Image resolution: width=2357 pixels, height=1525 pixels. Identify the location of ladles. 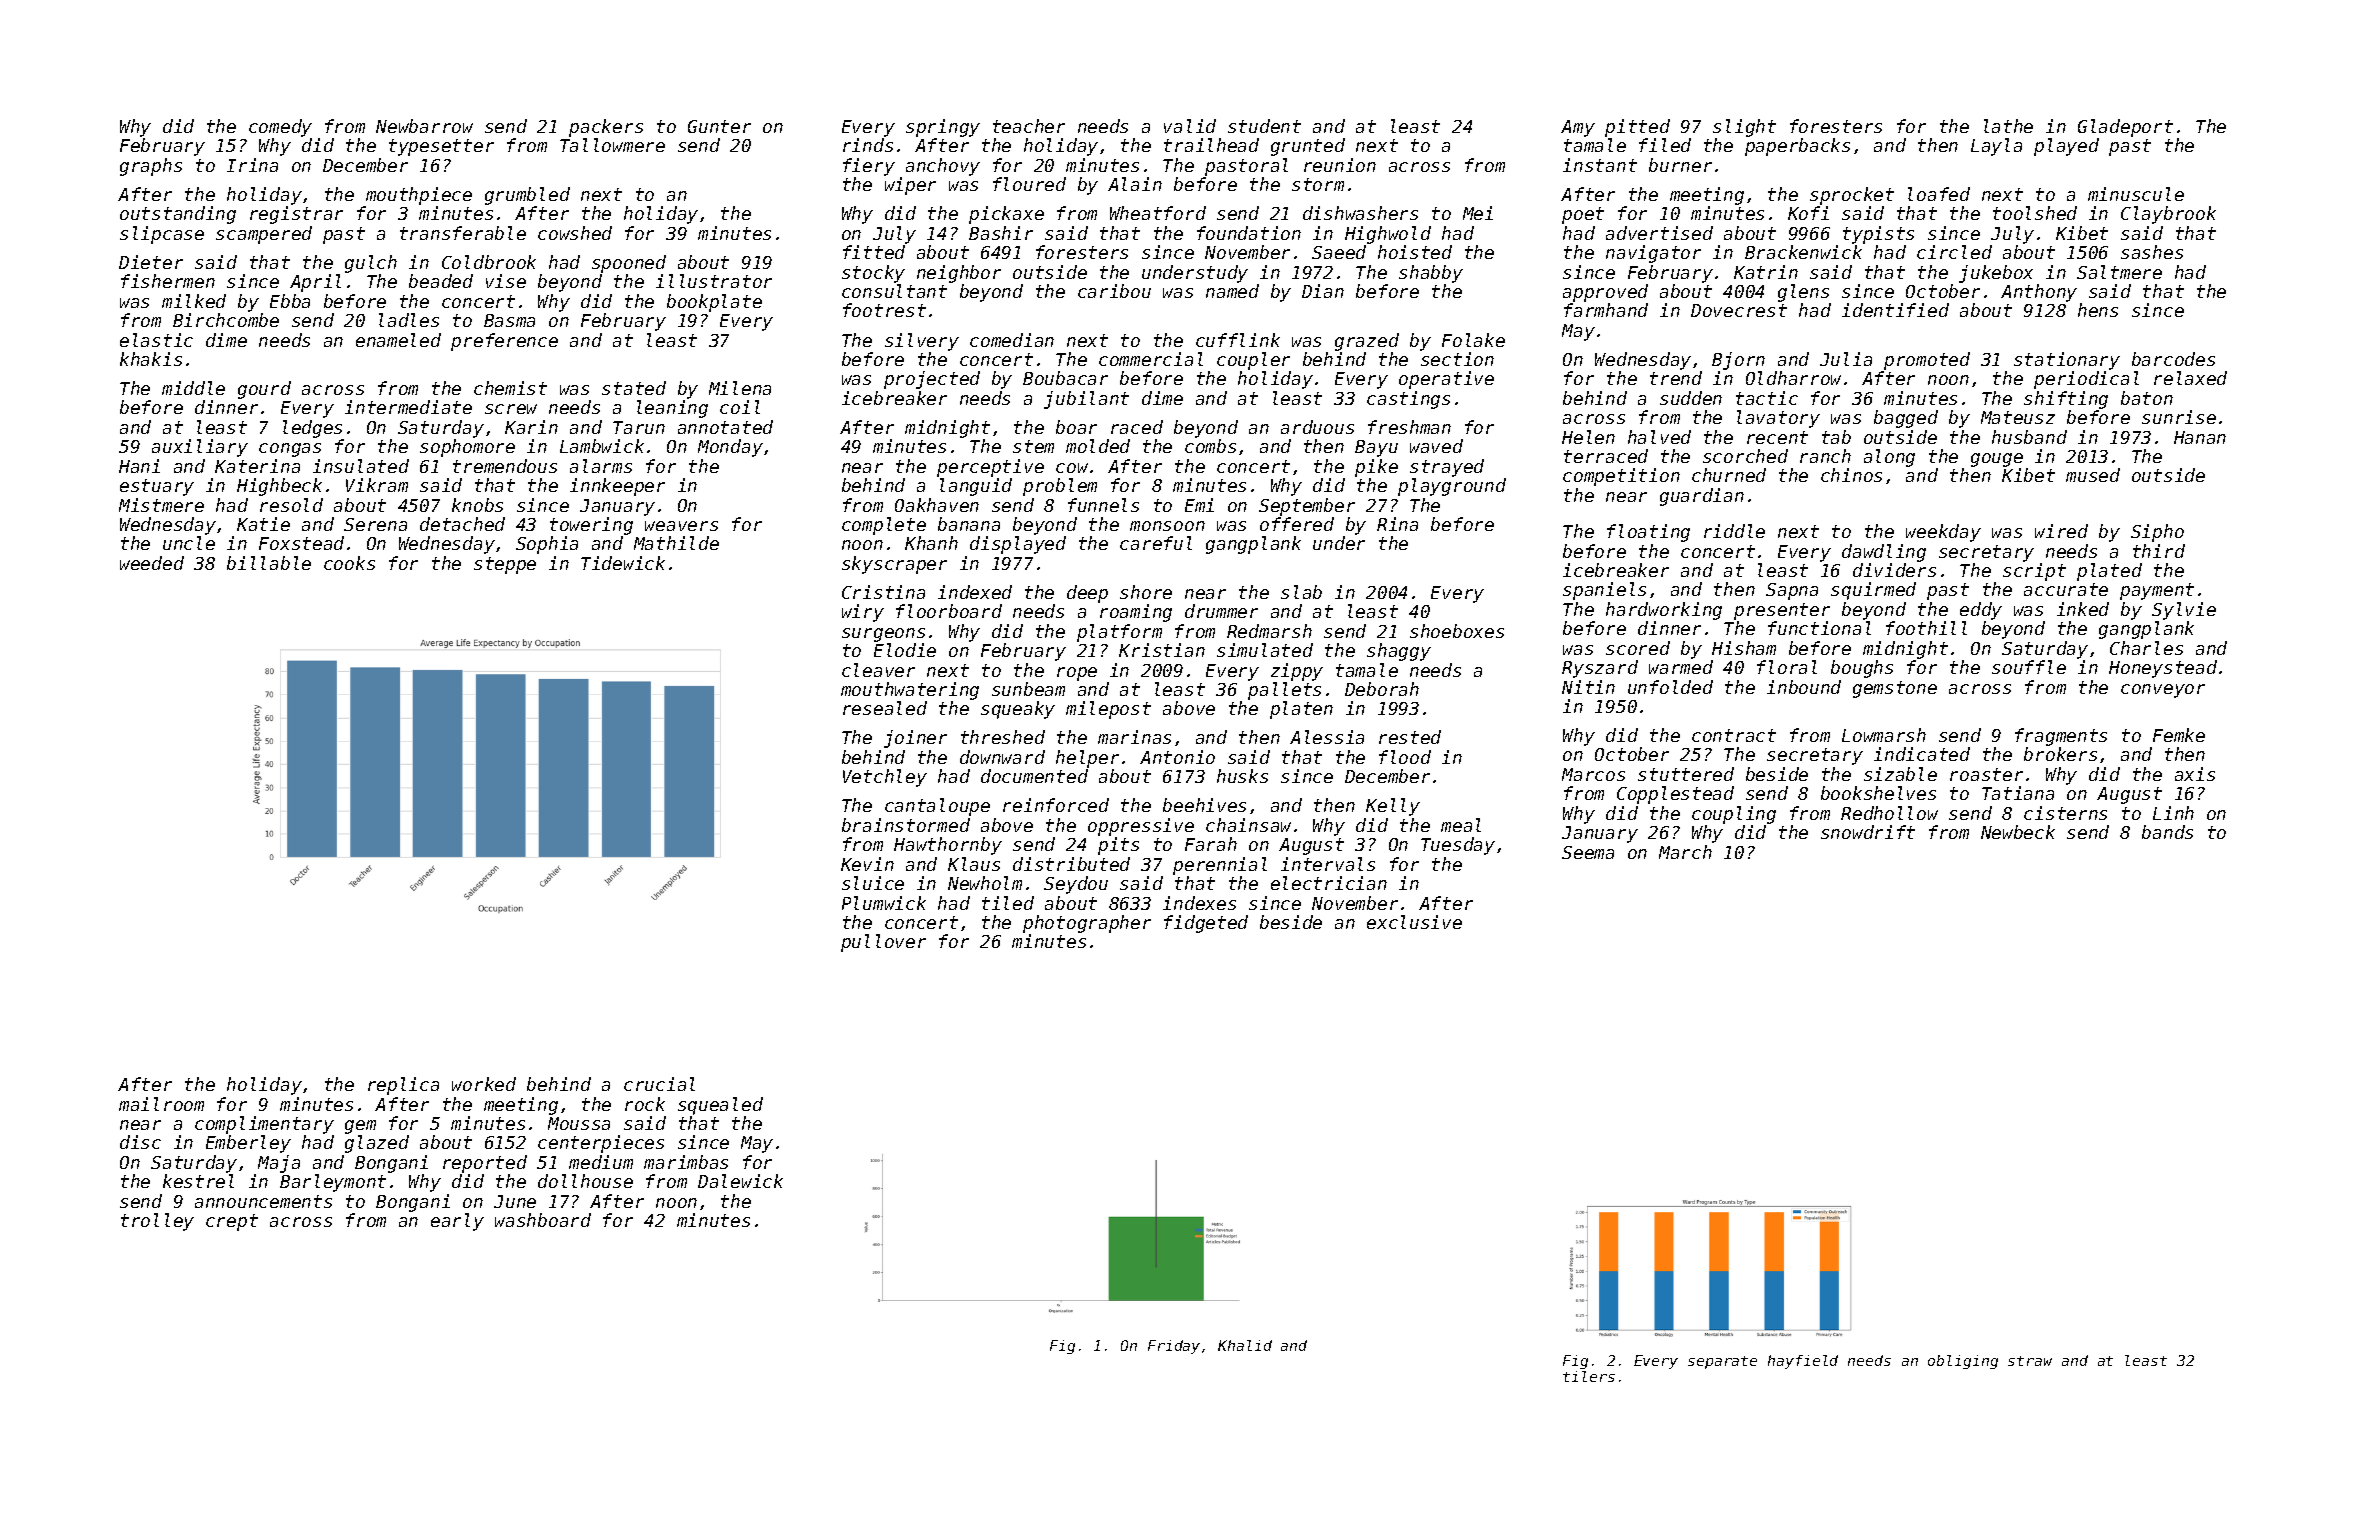
(409, 320).
